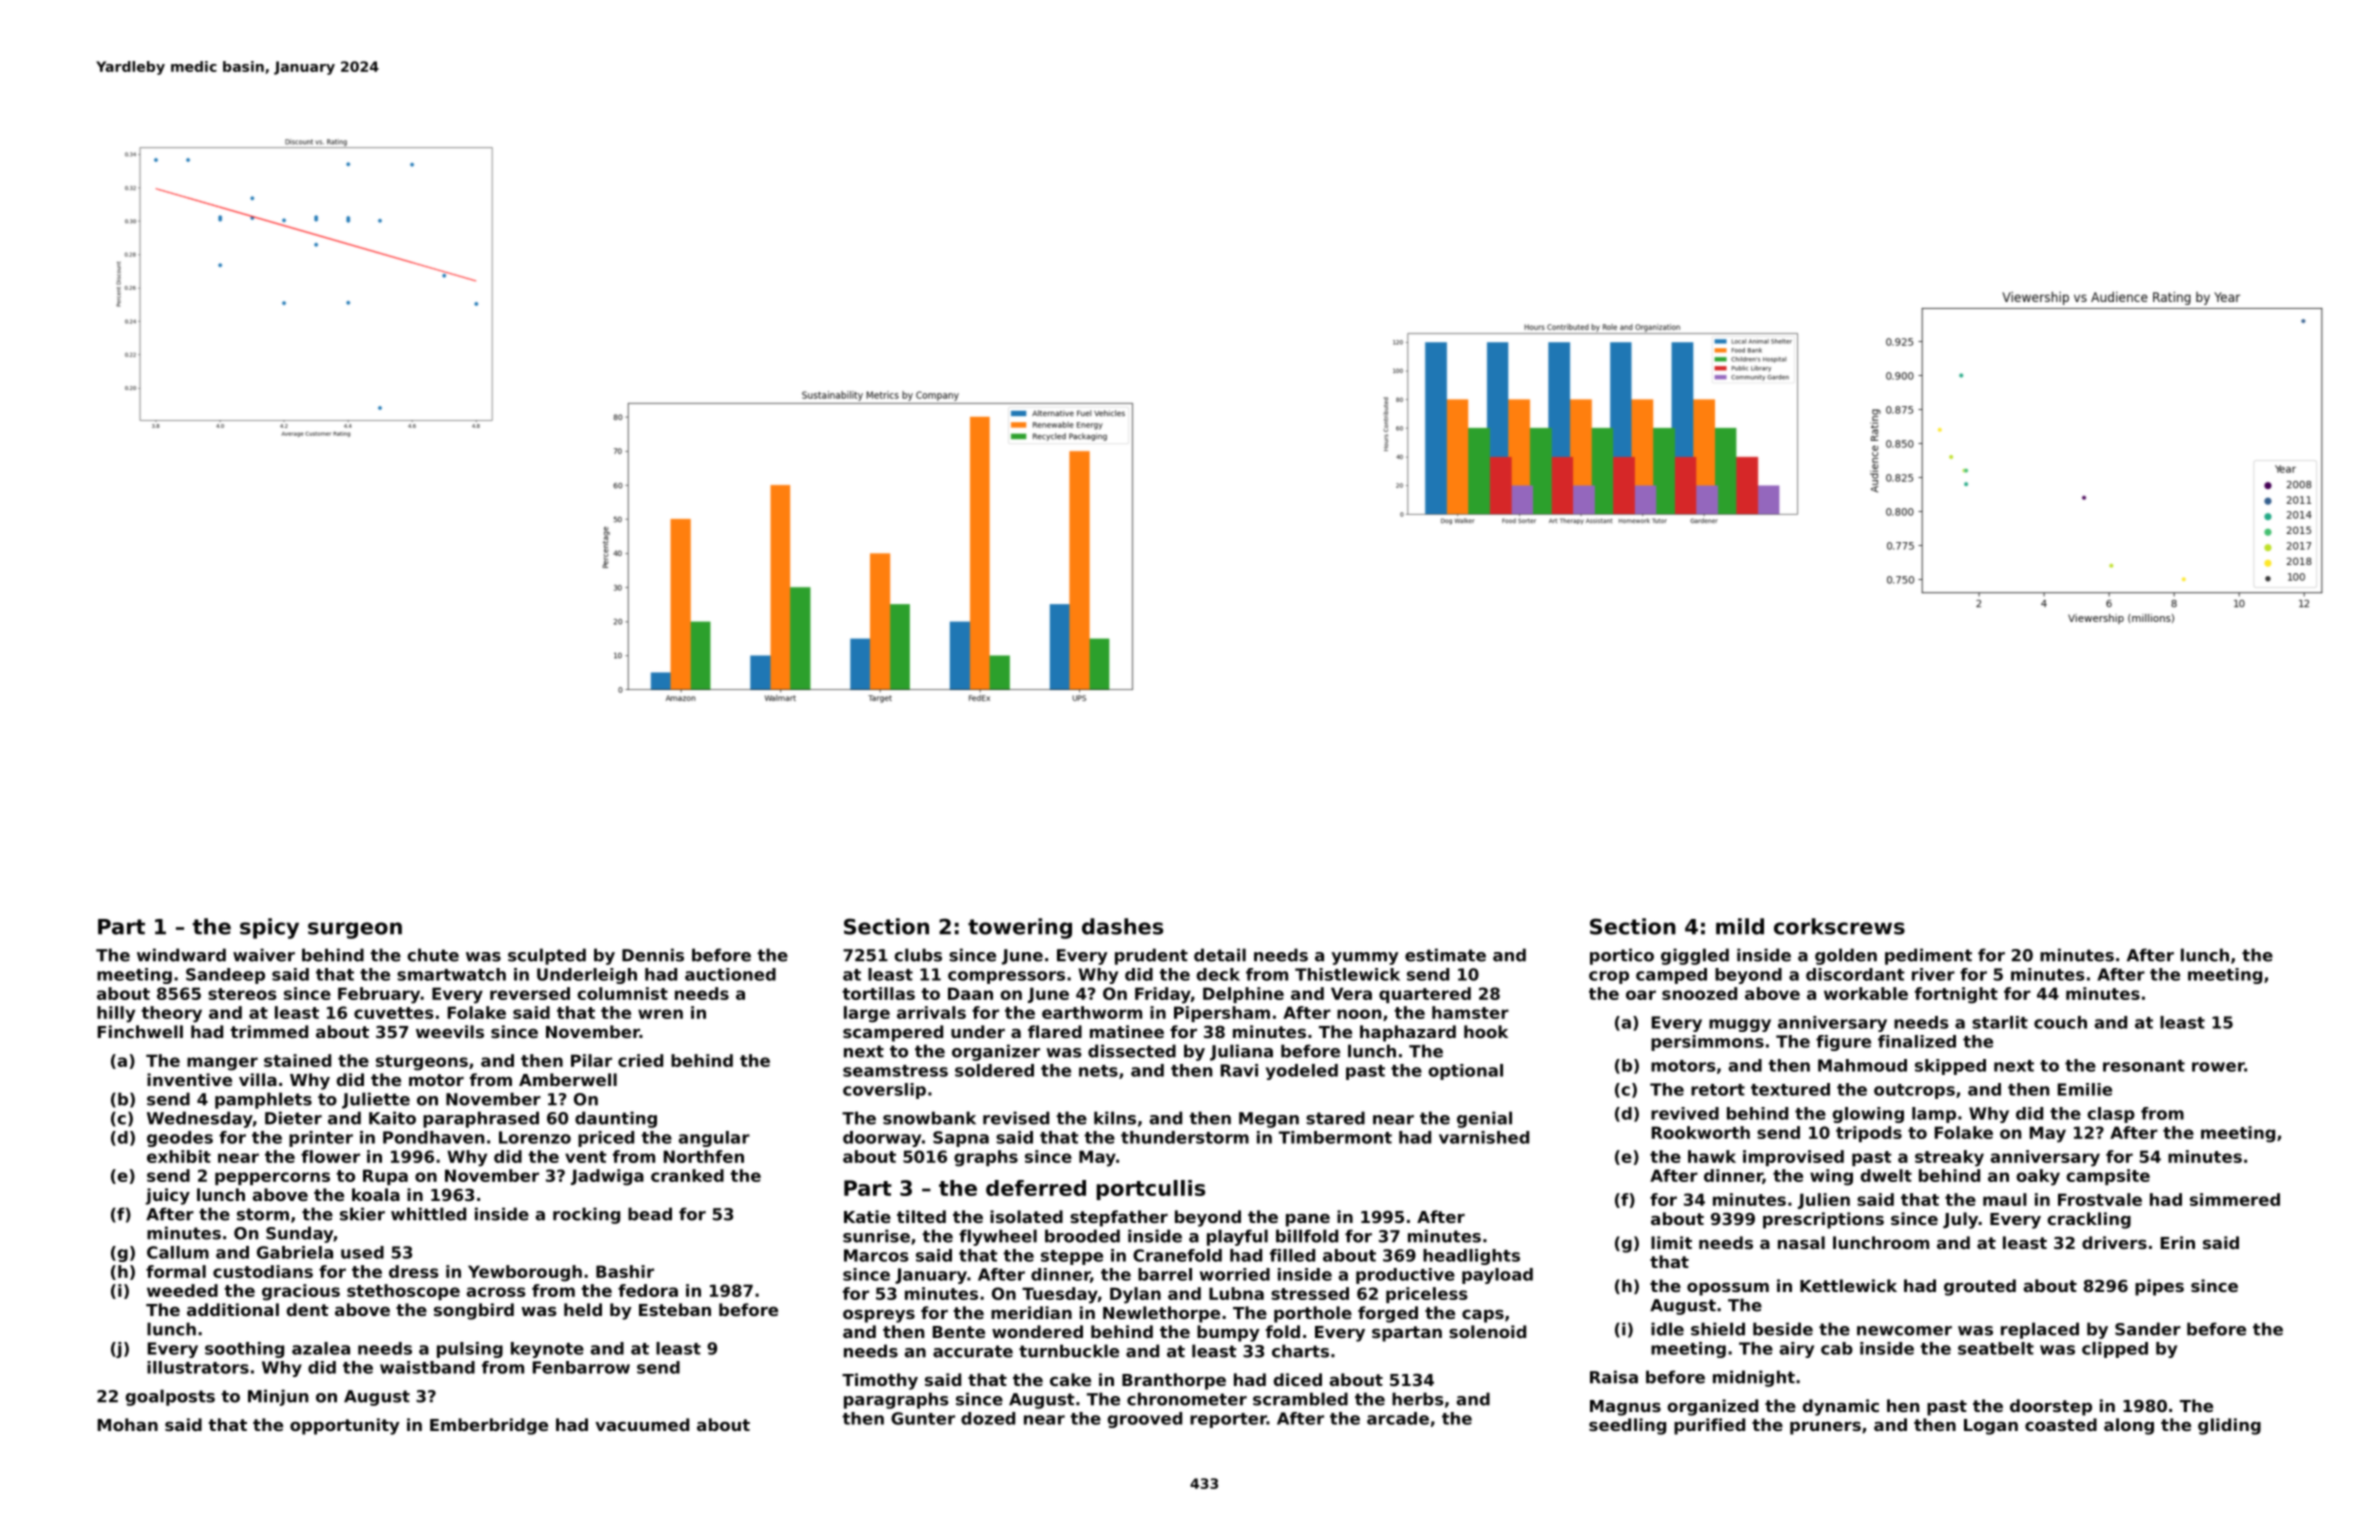  Describe the element at coordinates (180, 1139) in the screenshot. I see `geodes` at that location.
